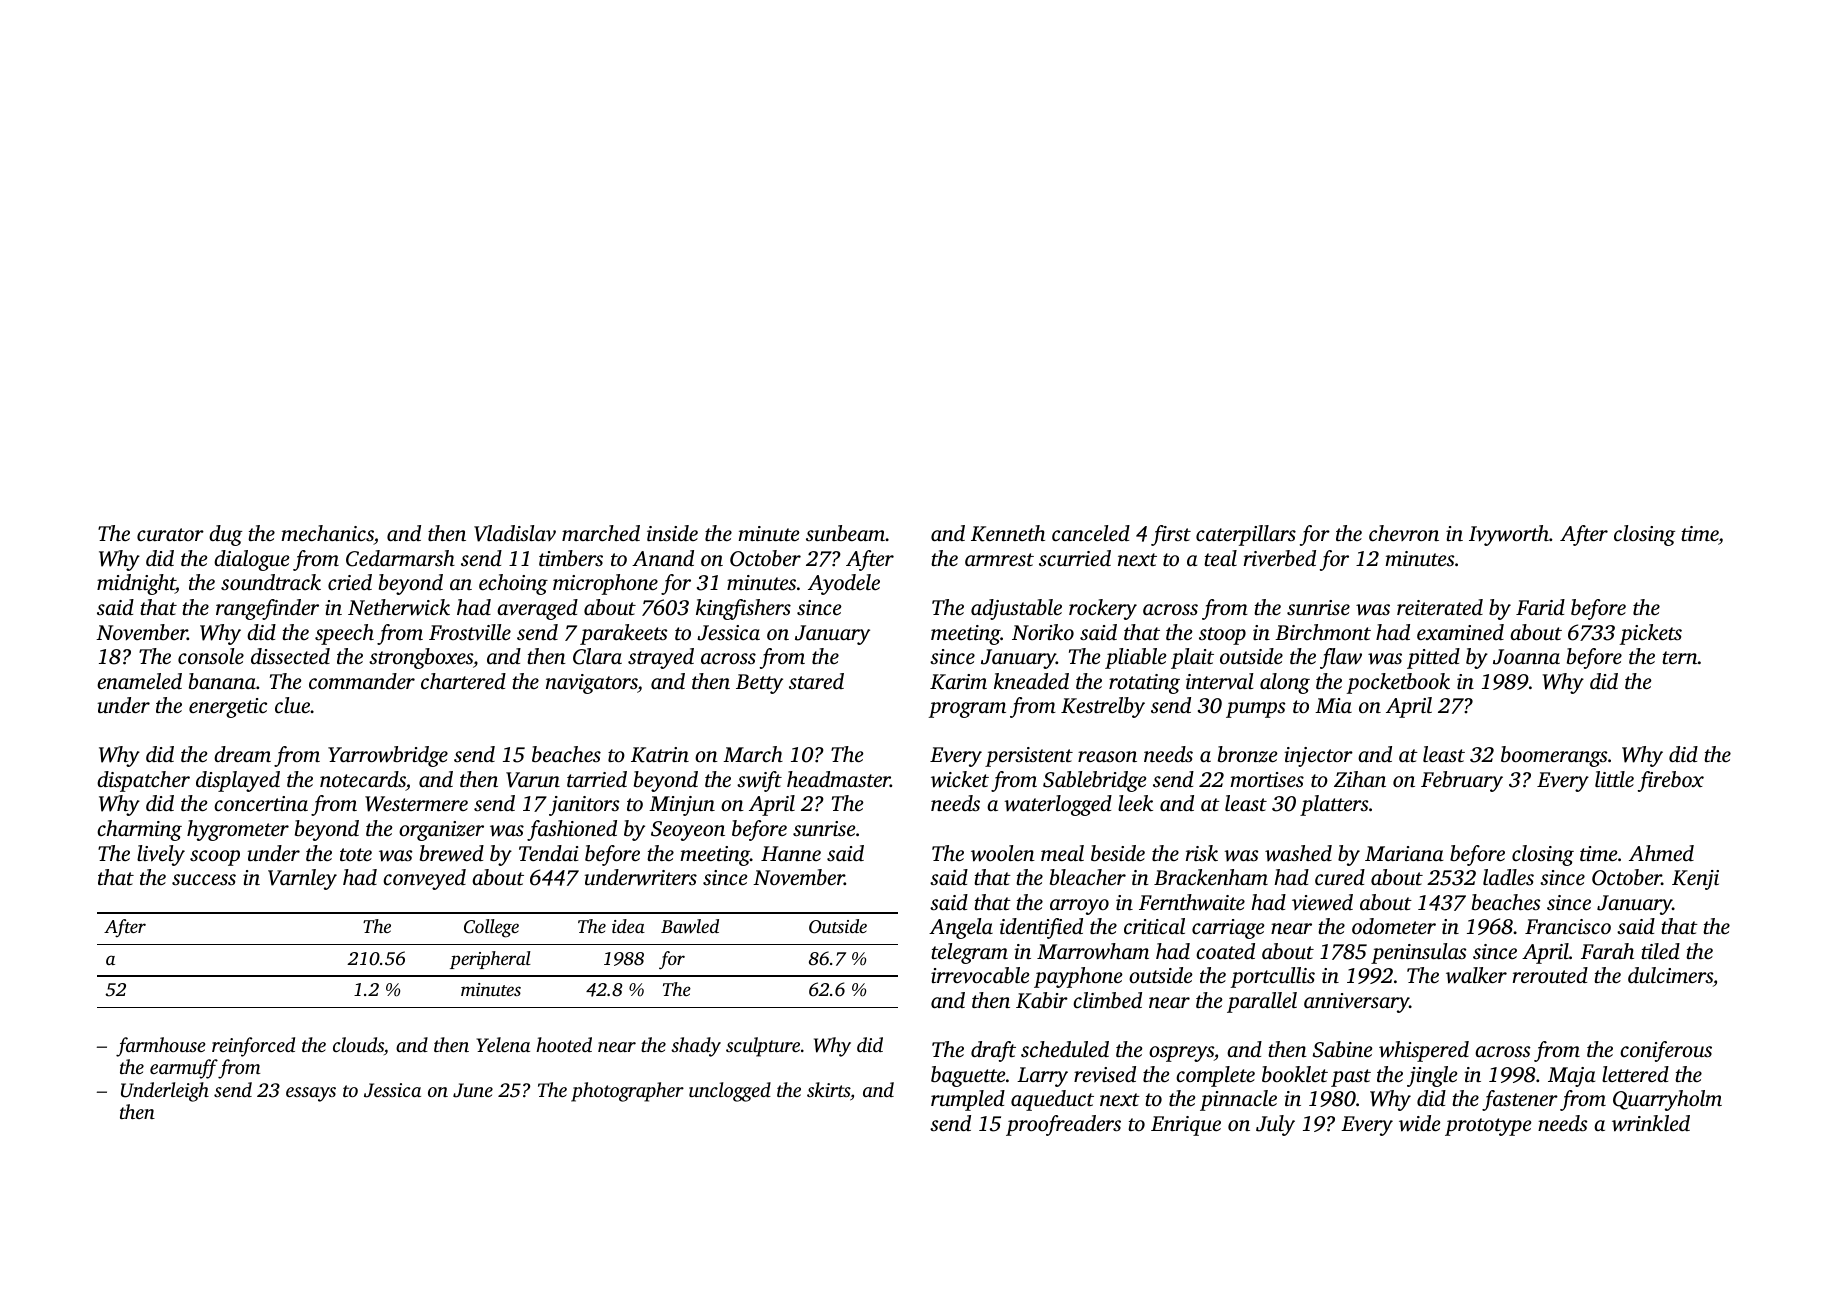  I want to click on boomerangs, so click(1554, 756).
